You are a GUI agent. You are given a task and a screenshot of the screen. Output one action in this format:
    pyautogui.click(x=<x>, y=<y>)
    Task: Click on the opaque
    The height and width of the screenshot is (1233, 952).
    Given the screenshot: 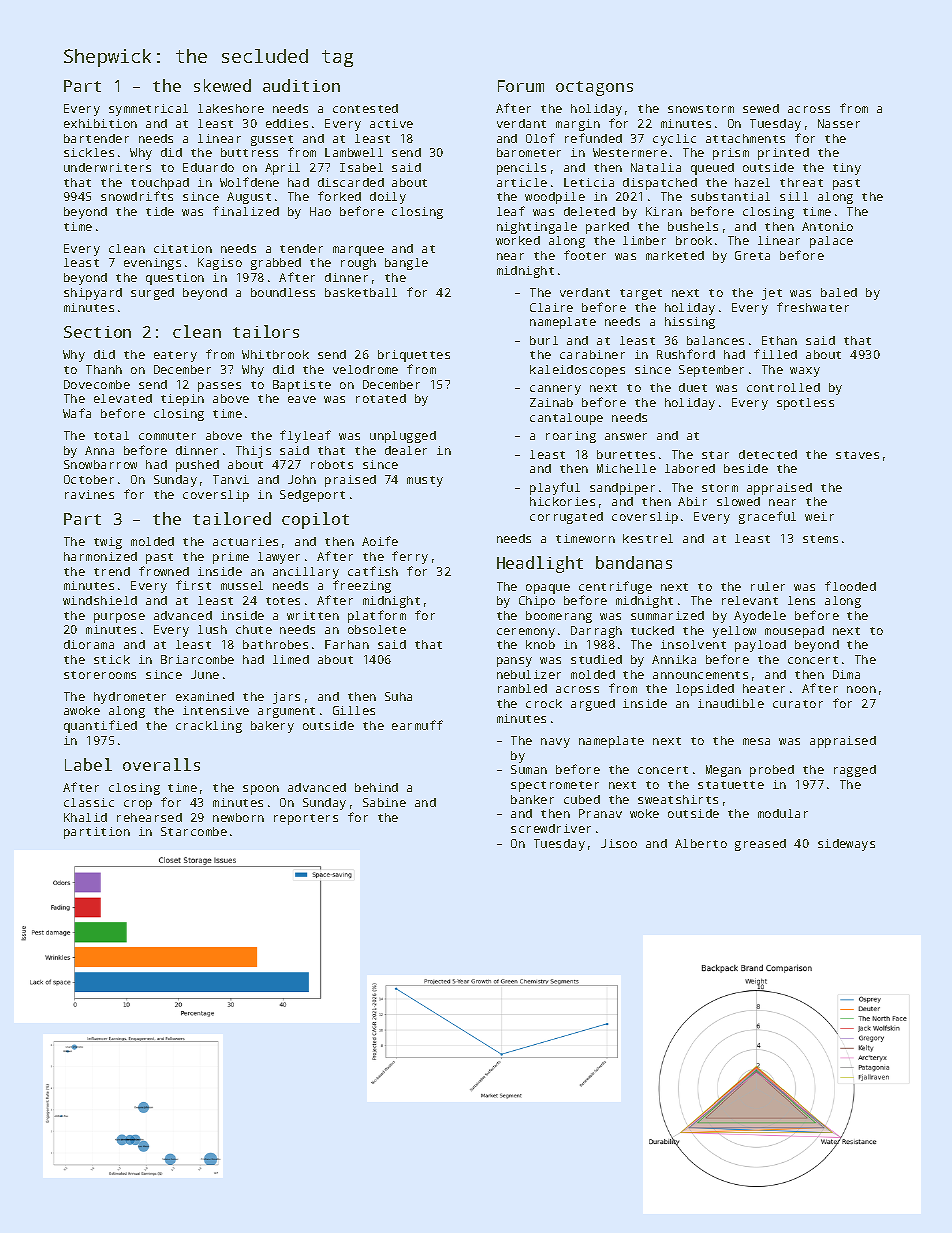 What is the action you would take?
    pyautogui.click(x=548, y=589)
